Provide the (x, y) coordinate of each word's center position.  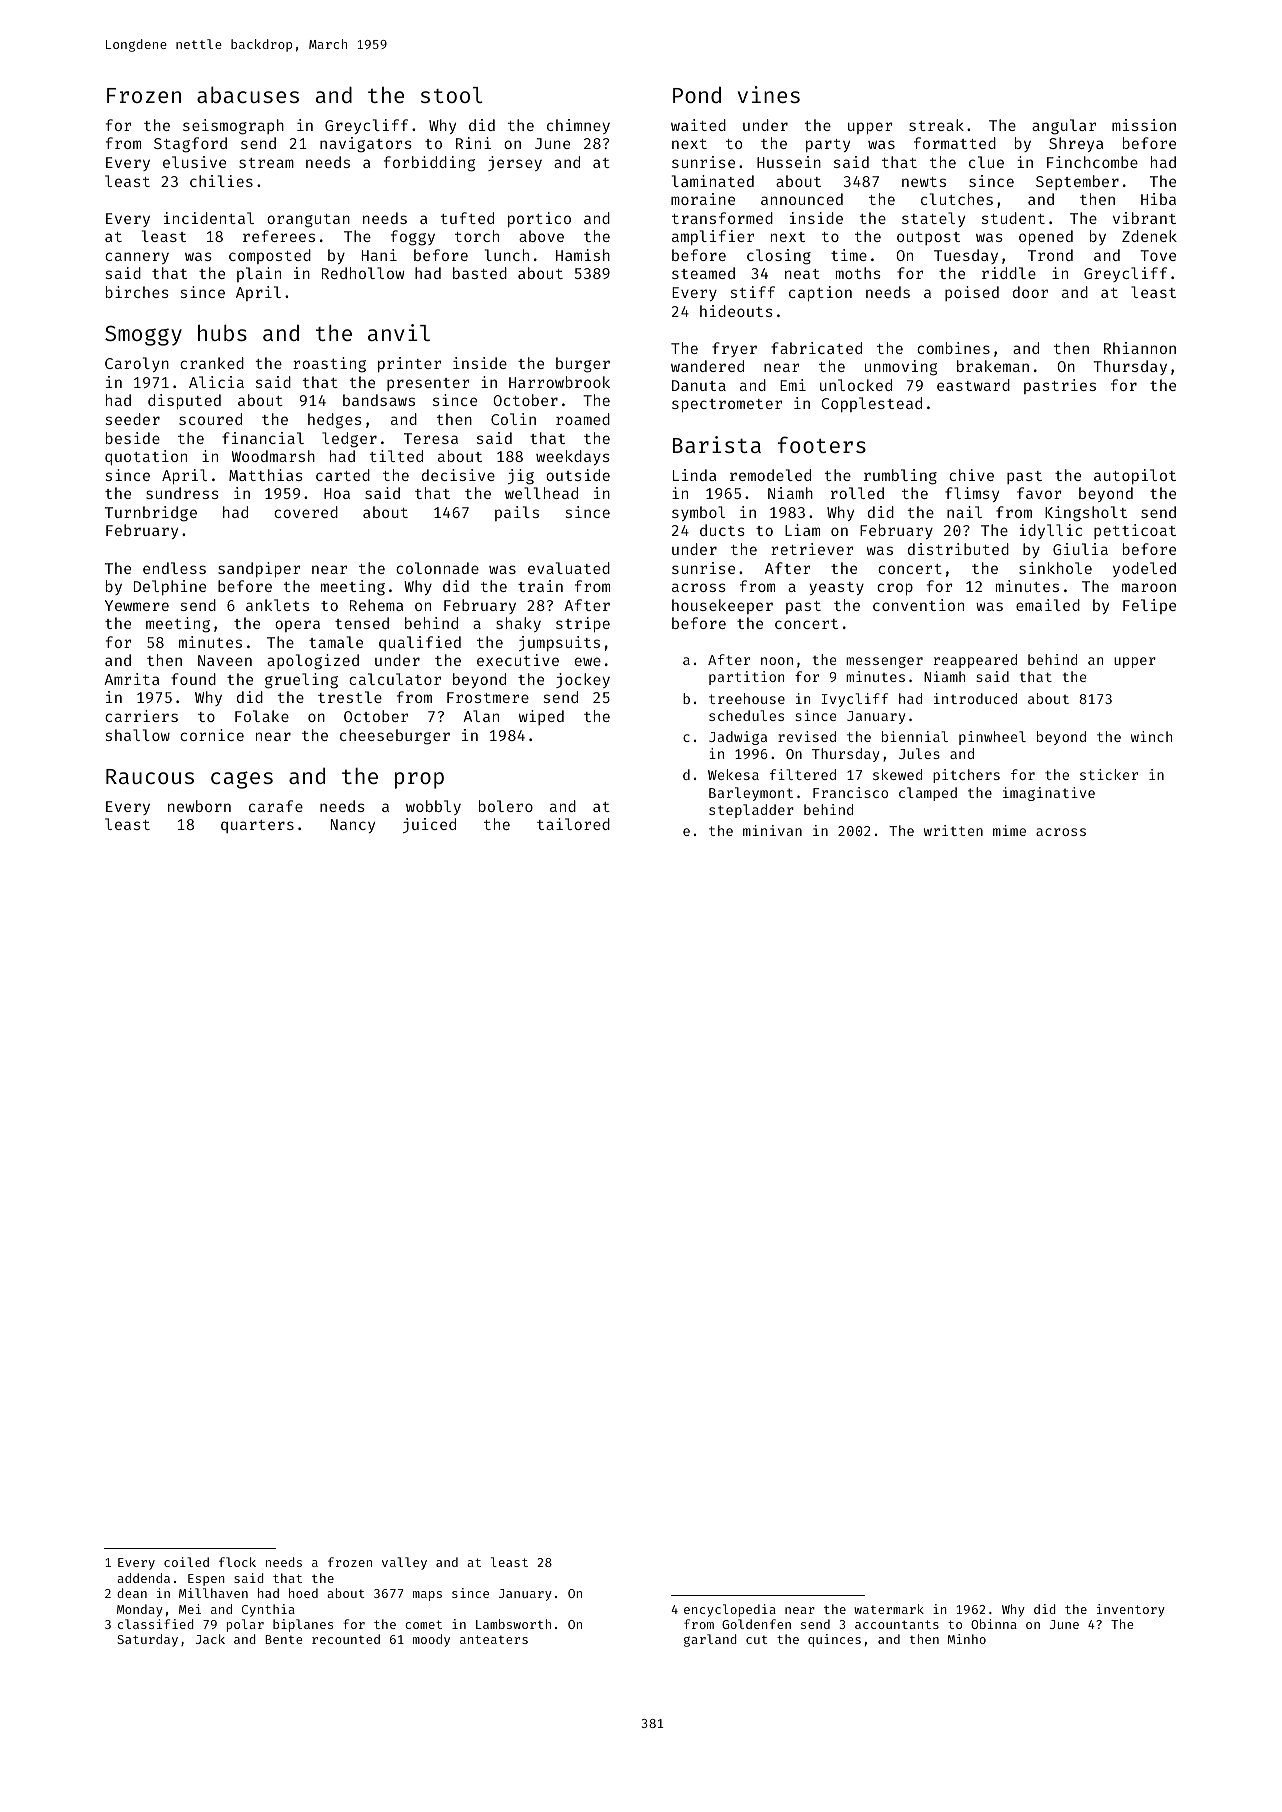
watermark (889, 1609)
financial (263, 438)
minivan (772, 830)
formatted (955, 143)
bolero (506, 806)
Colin (513, 419)
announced (802, 199)
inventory (1131, 1610)
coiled (186, 1562)
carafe (276, 806)
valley (404, 1563)
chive (971, 475)
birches (137, 292)
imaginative (1049, 794)
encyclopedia (730, 1610)
